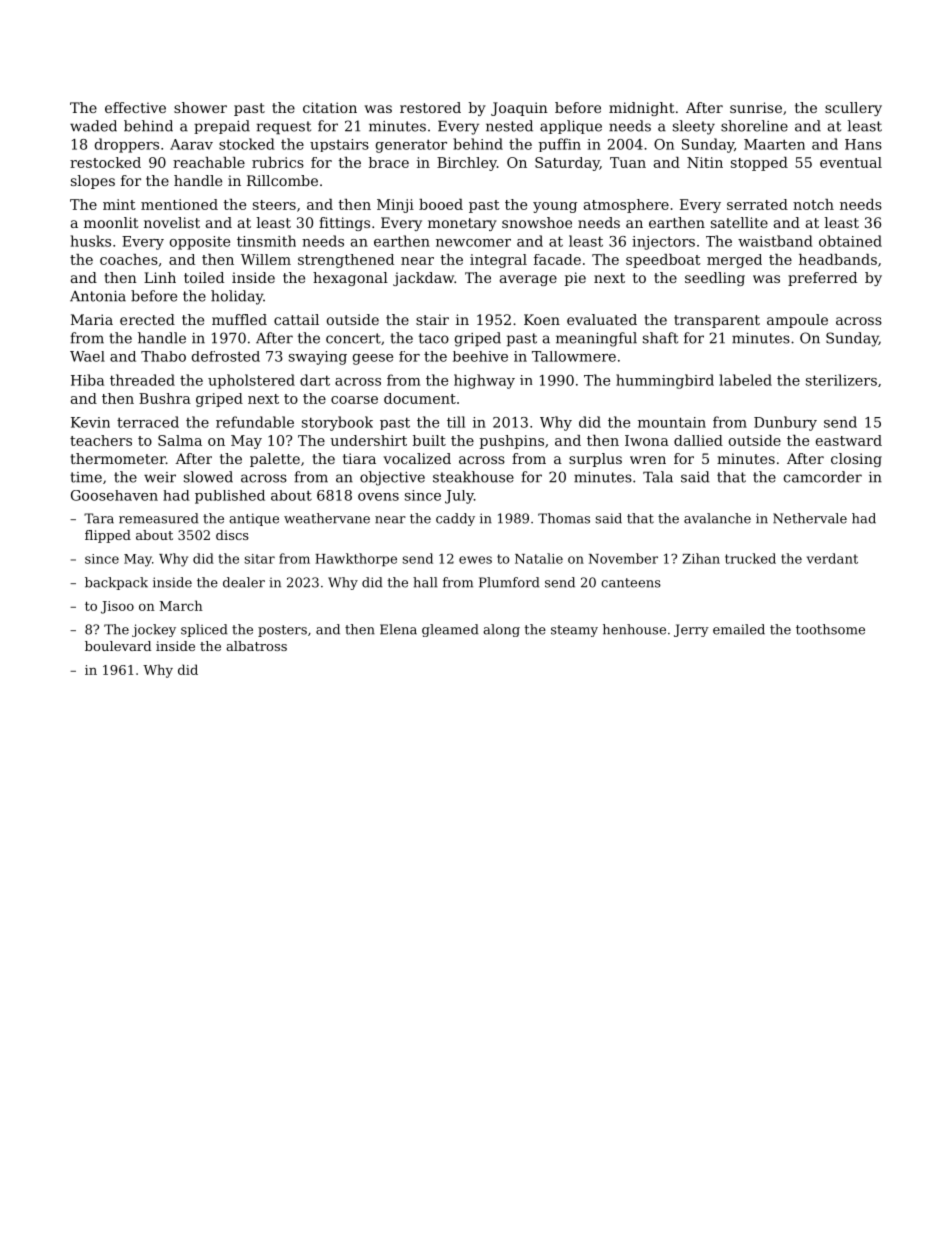 This image has width=952, height=1233. Describe the element at coordinates (775, 241) in the image. I see `waistband` at that location.
